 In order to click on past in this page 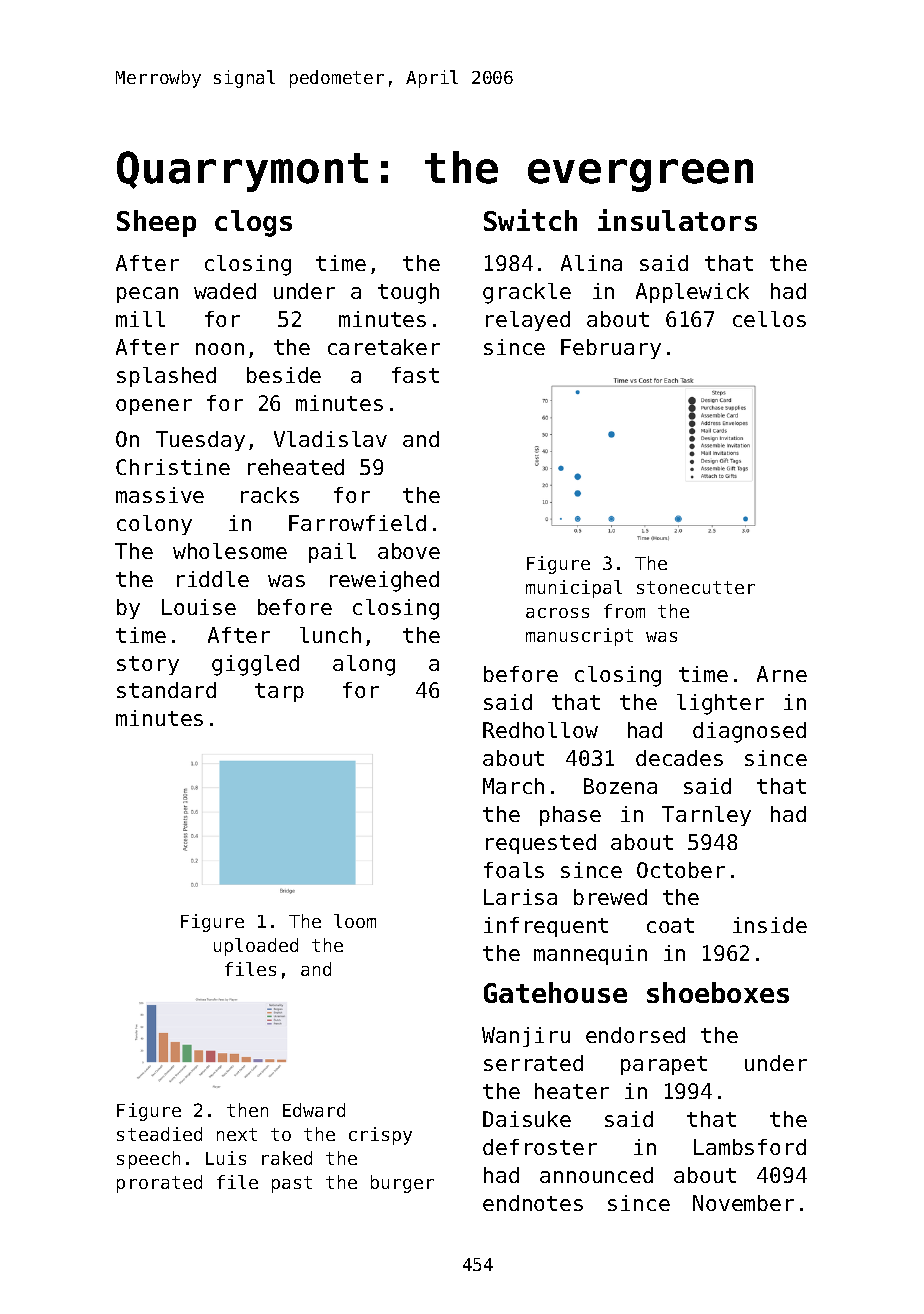, I will do `click(292, 1184)`.
